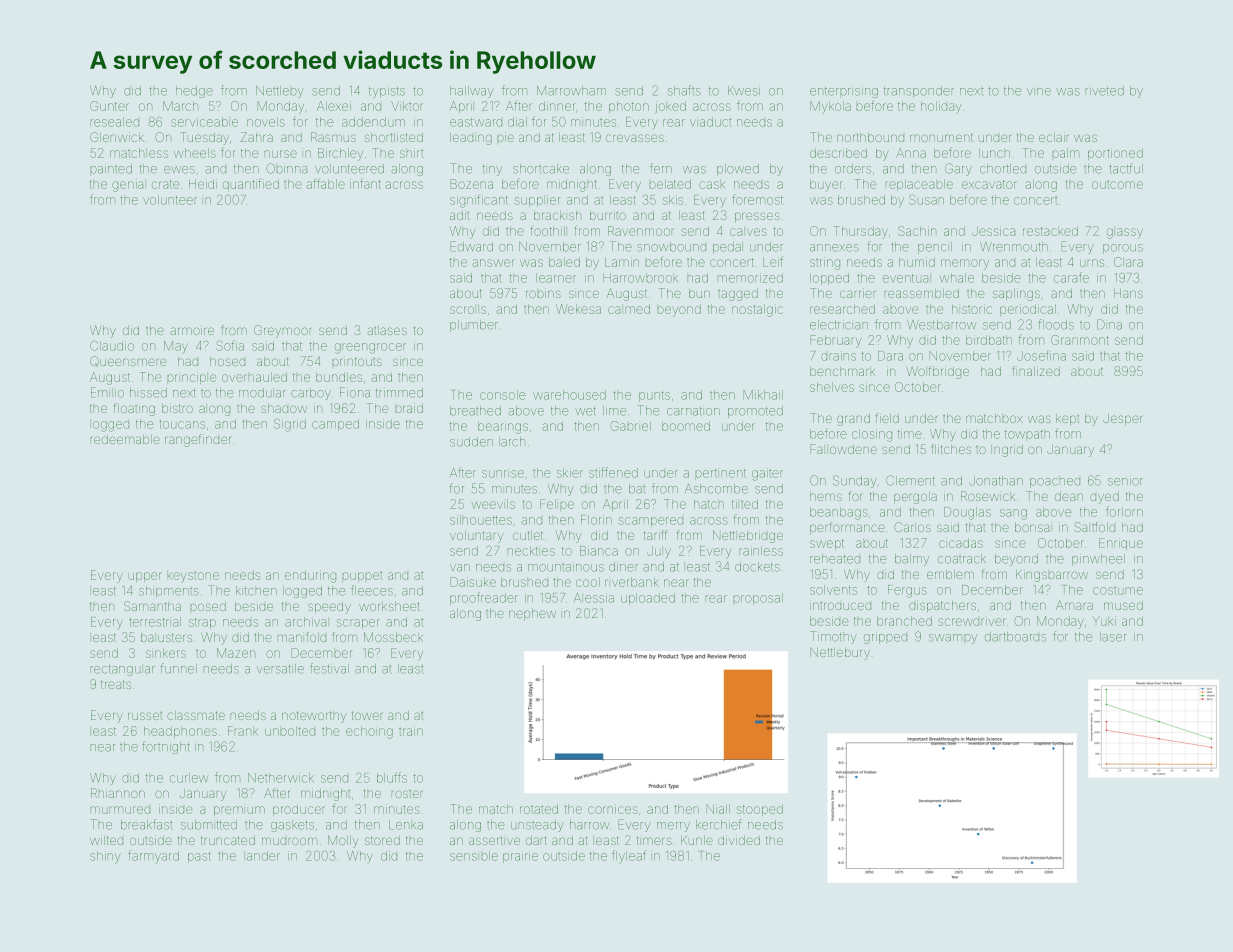 The height and width of the screenshot is (952, 1233). What do you see at coordinates (474, 856) in the screenshot?
I see `sensible` at bounding box center [474, 856].
